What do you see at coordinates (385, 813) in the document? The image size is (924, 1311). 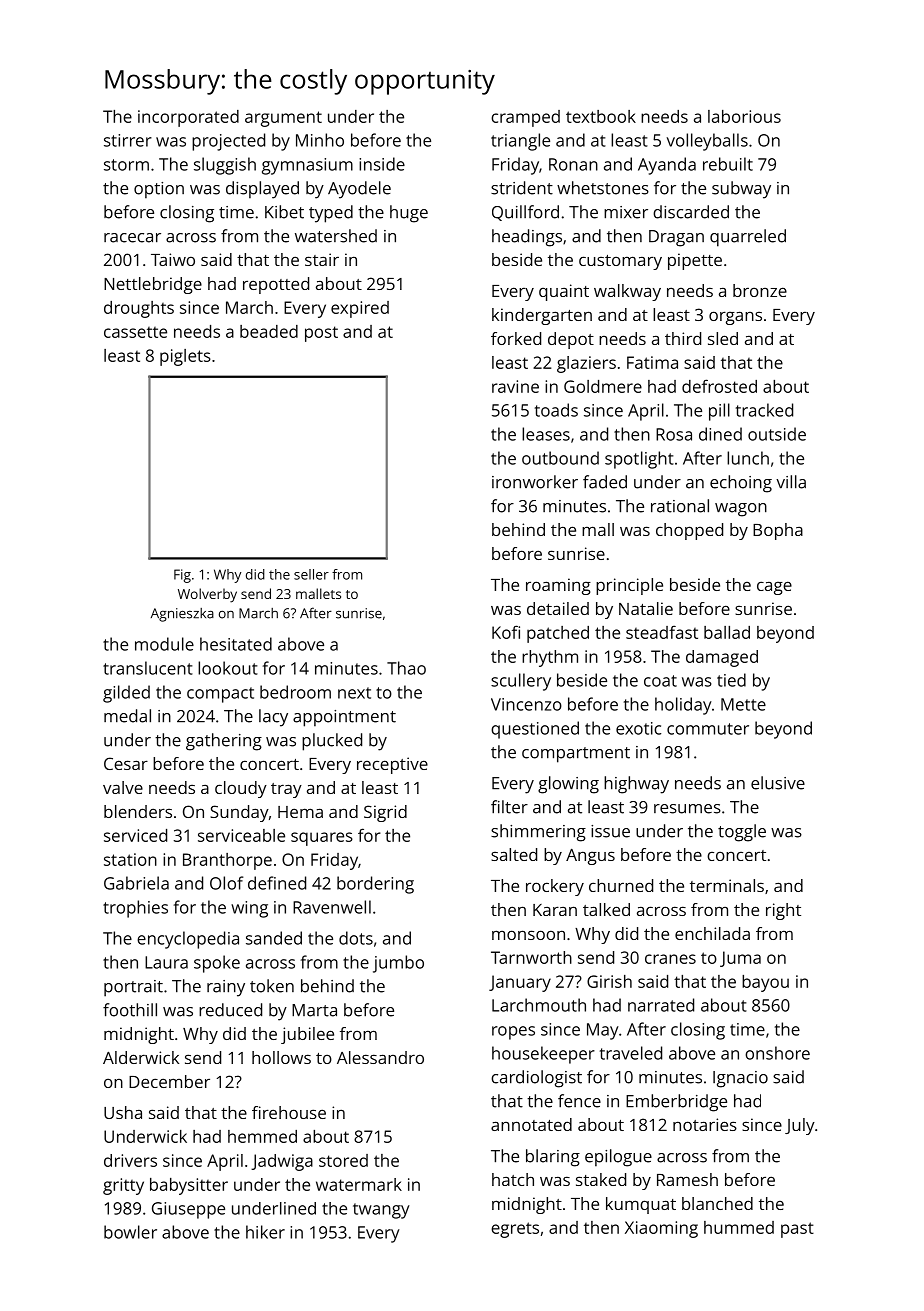 I see `Sigrid` at bounding box center [385, 813].
